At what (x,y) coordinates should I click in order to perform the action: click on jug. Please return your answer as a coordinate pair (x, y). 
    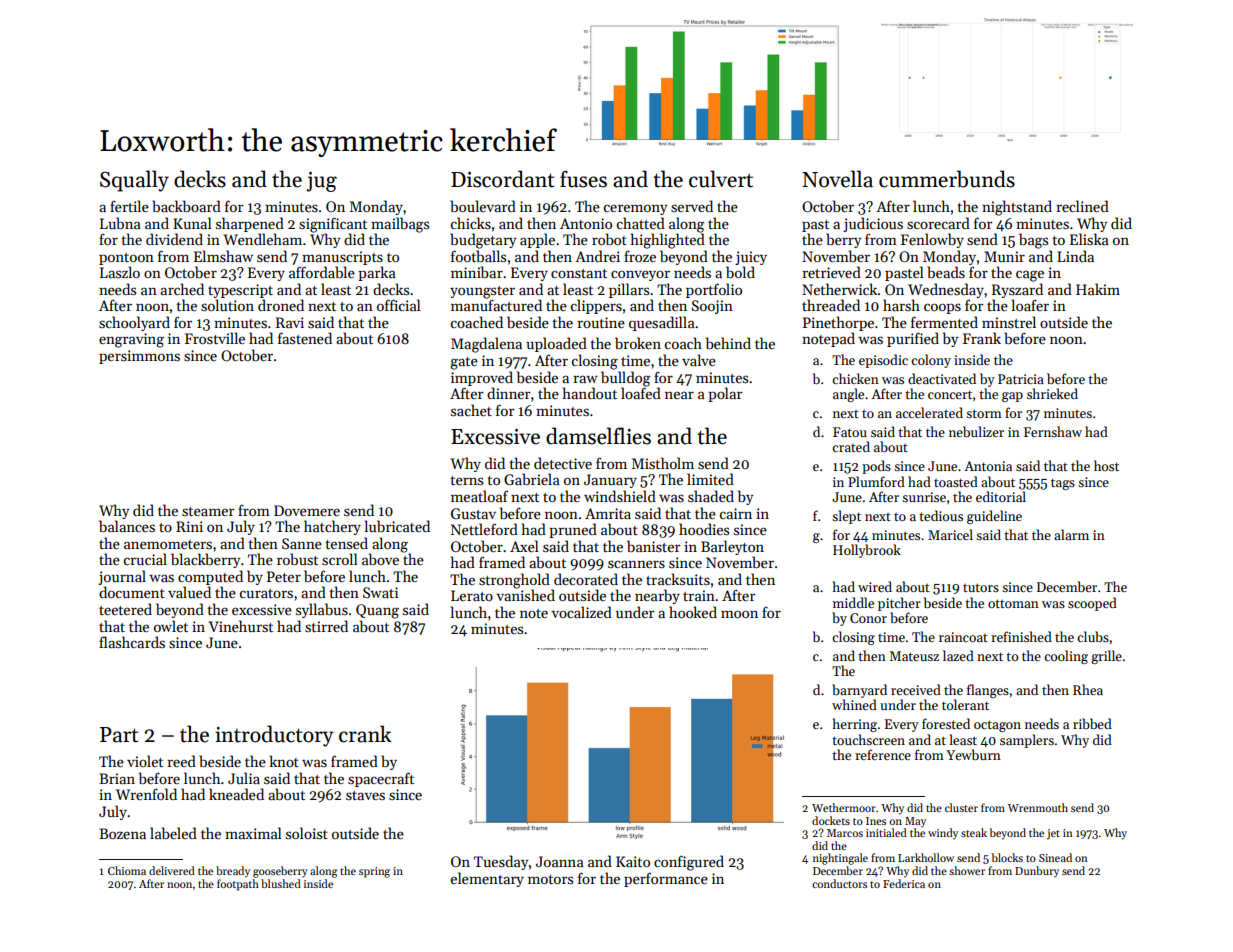
    Looking at the image, I should click on (322, 182).
